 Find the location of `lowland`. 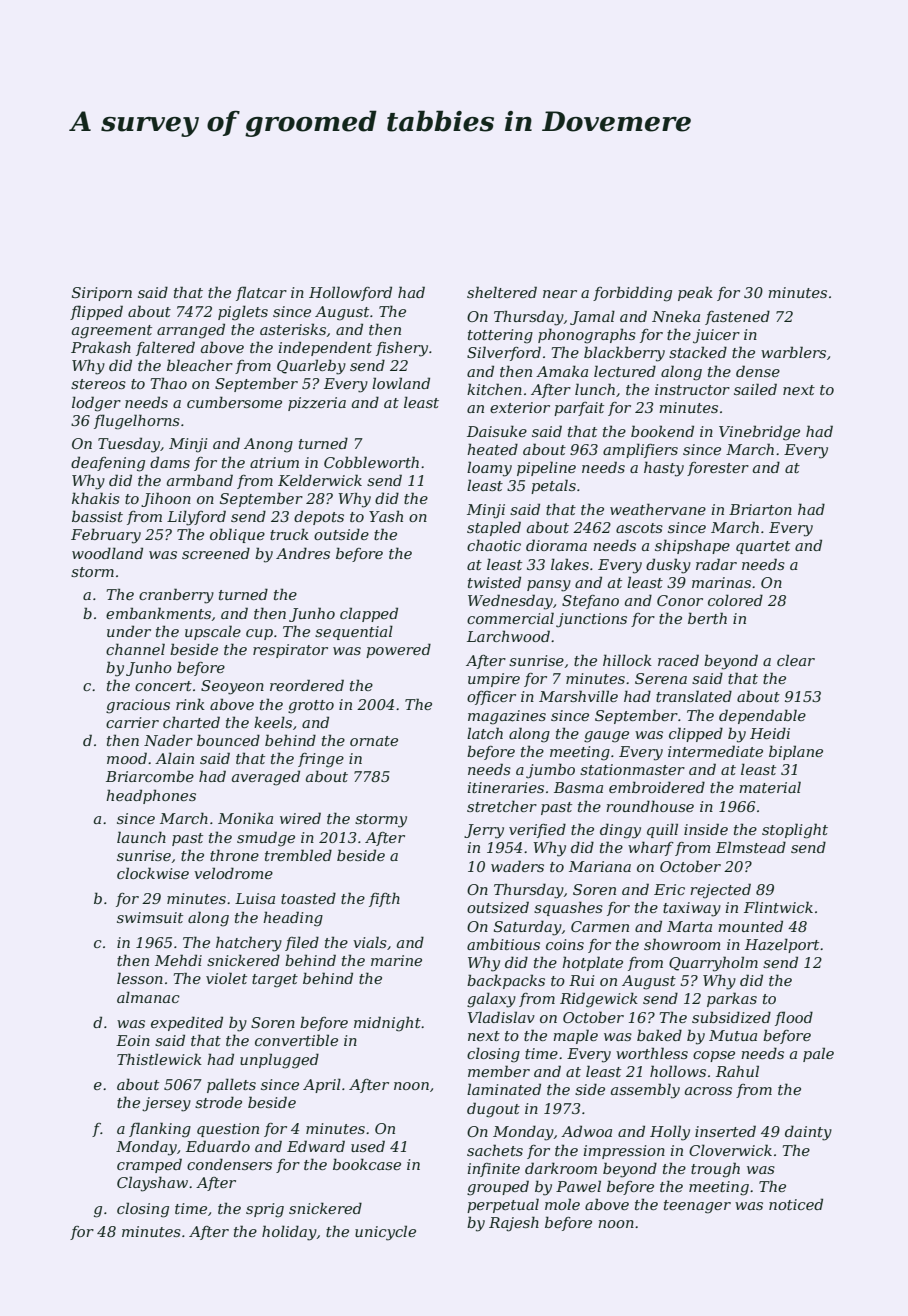

lowland is located at coordinates (401, 383).
